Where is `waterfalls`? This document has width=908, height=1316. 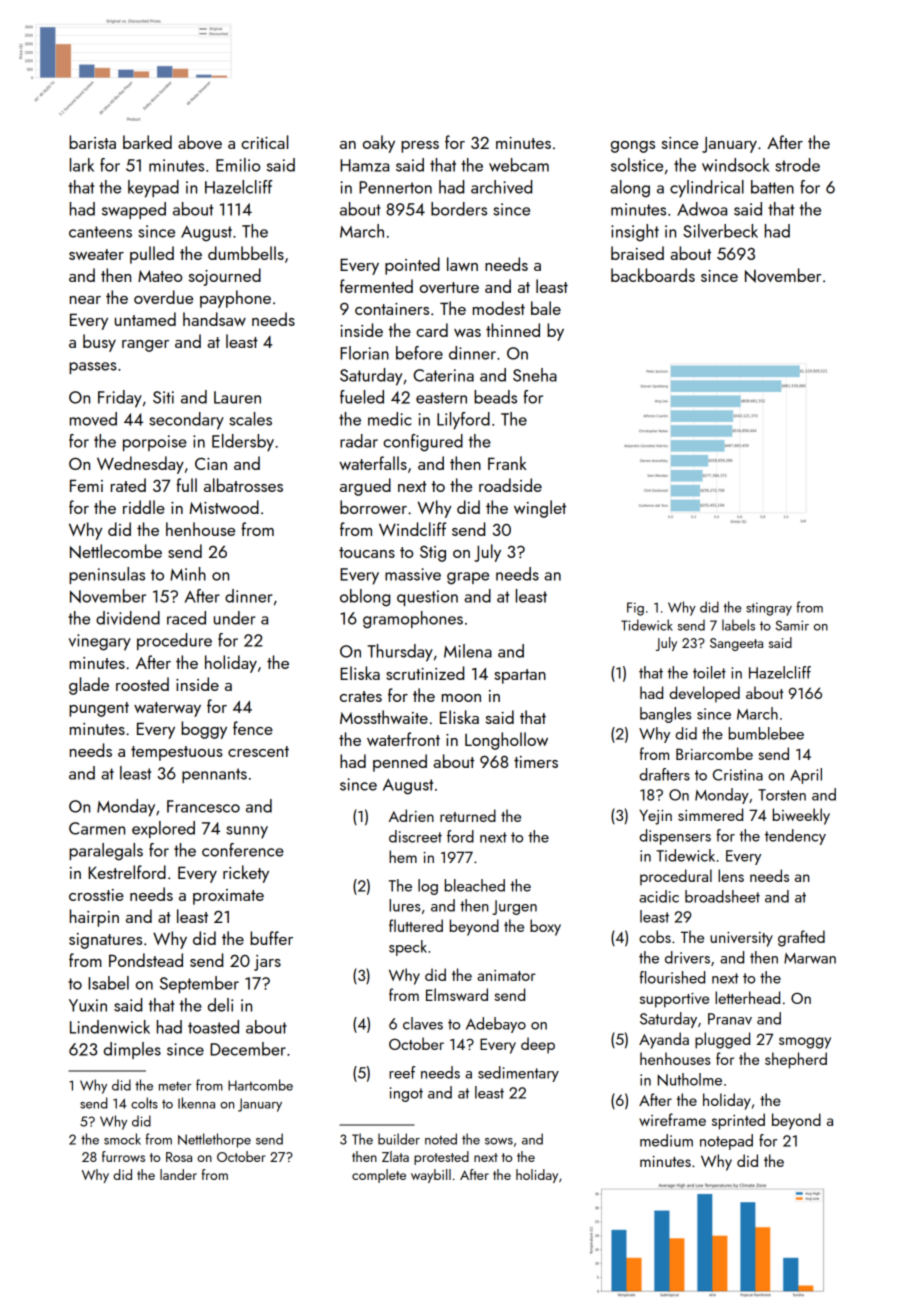
waterfalls is located at coordinates (373, 463).
